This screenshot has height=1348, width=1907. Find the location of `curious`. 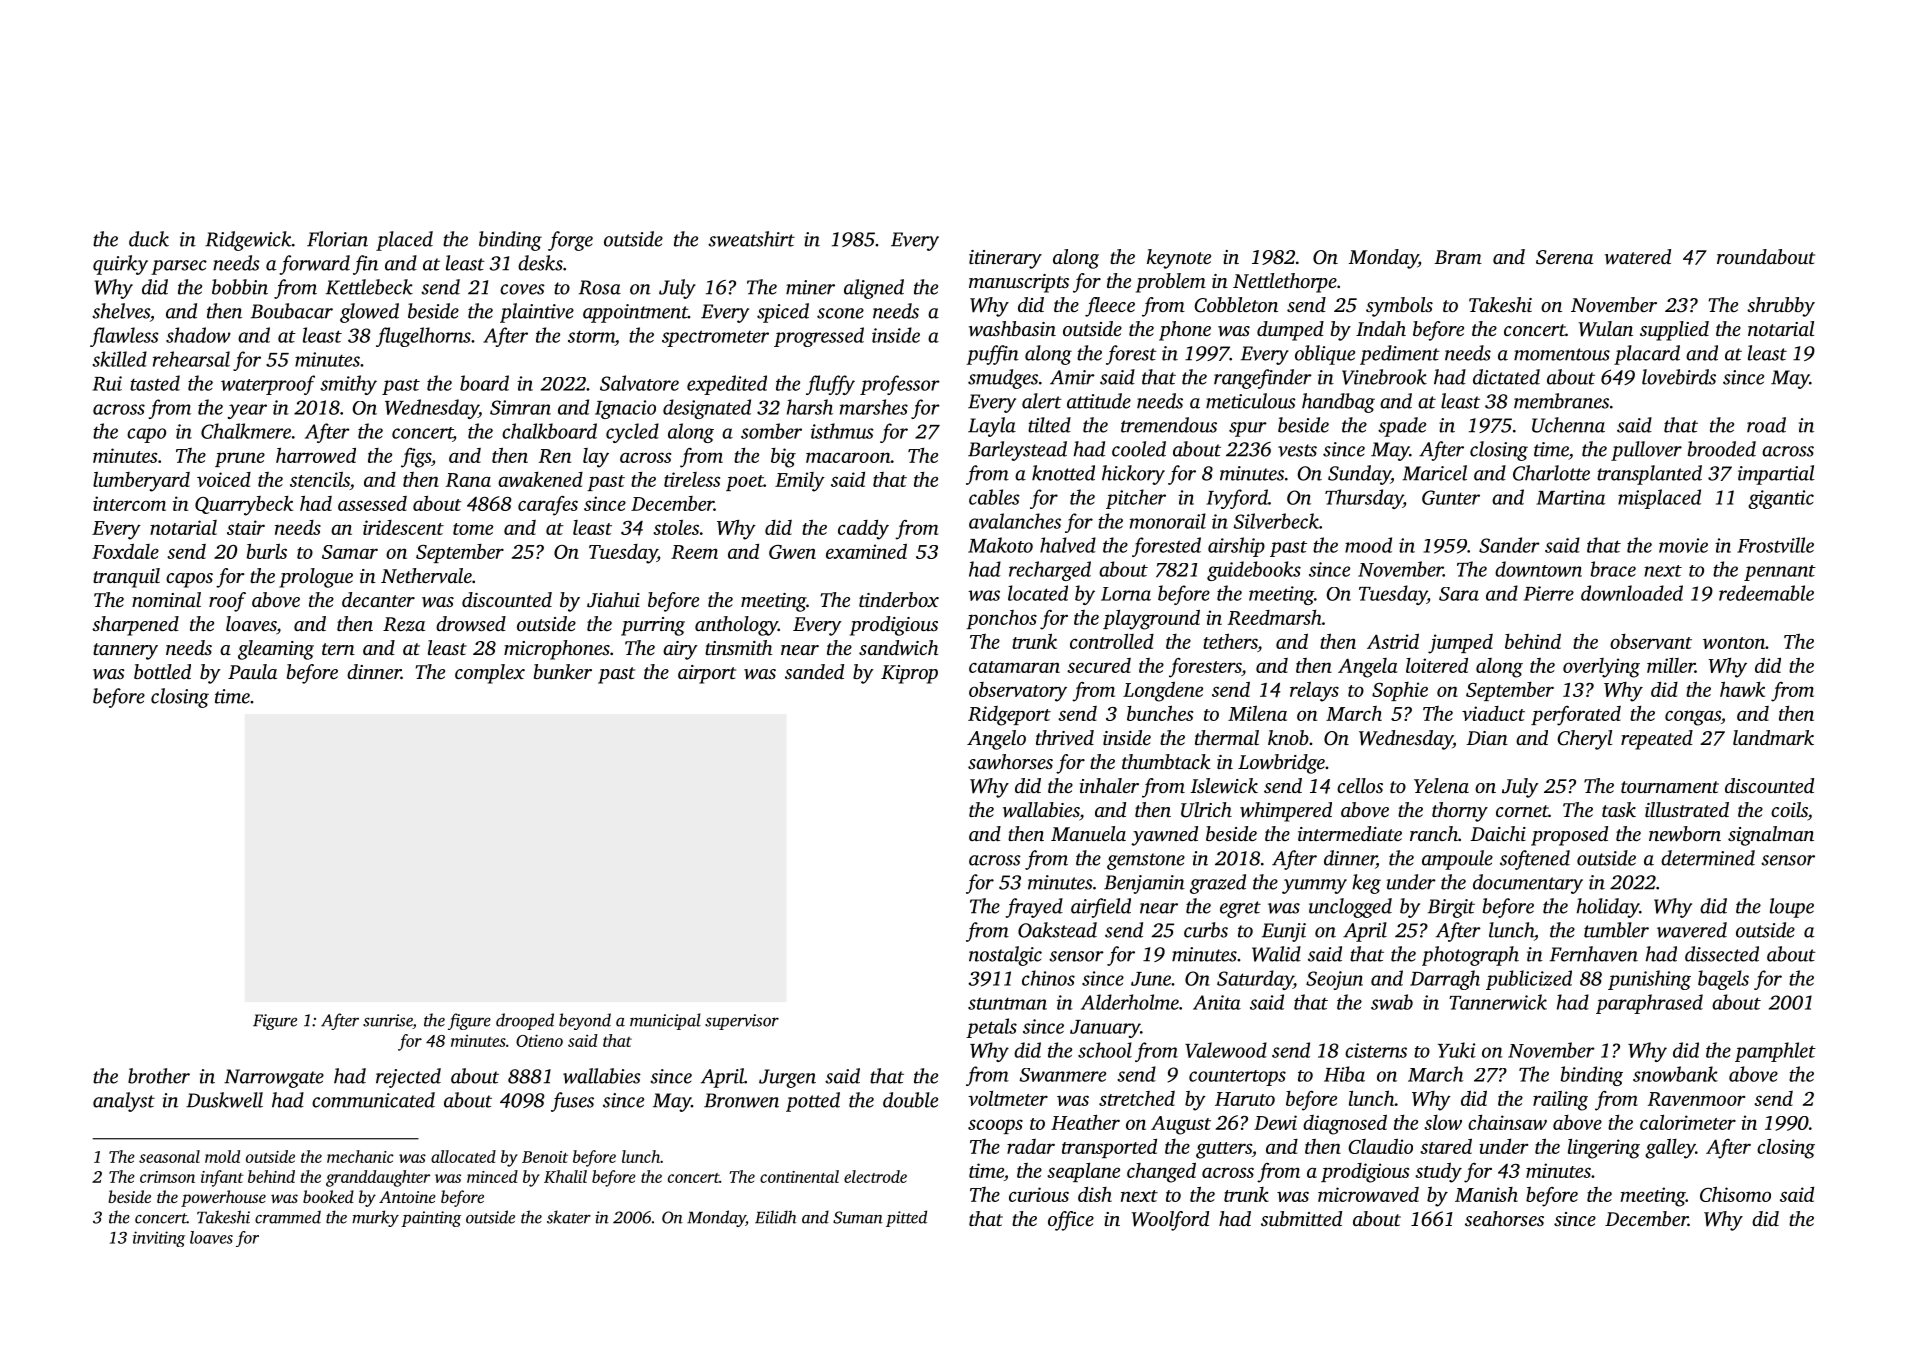

curious is located at coordinates (1039, 1194).
